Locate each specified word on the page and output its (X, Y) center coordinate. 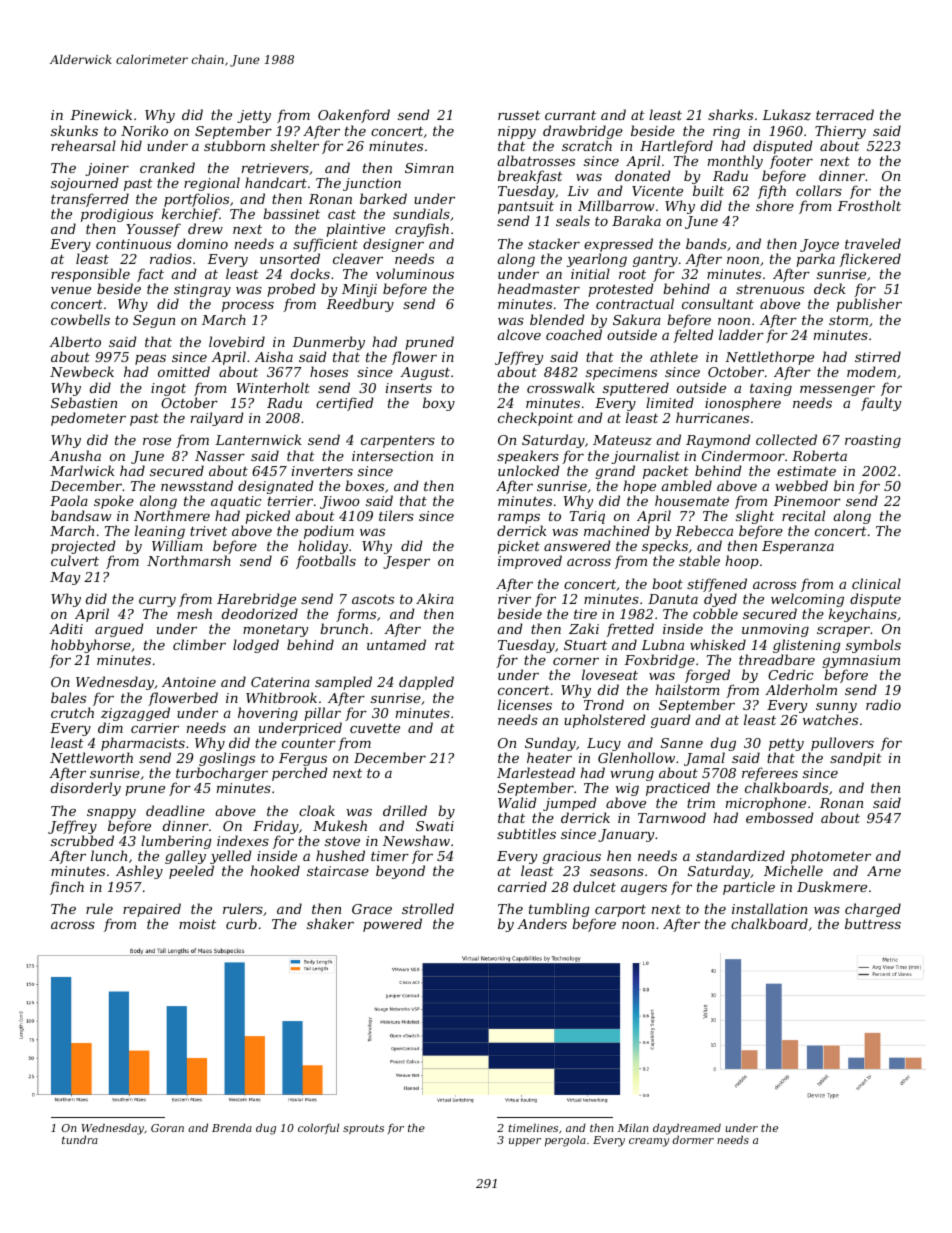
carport (619, 911)
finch (67, 888)
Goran (167, 1128)
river (514, 599)
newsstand (197, 485)
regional (212, 184)
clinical (876, 583)
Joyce (819, 245)
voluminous (415, 273)
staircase (338, 871)
